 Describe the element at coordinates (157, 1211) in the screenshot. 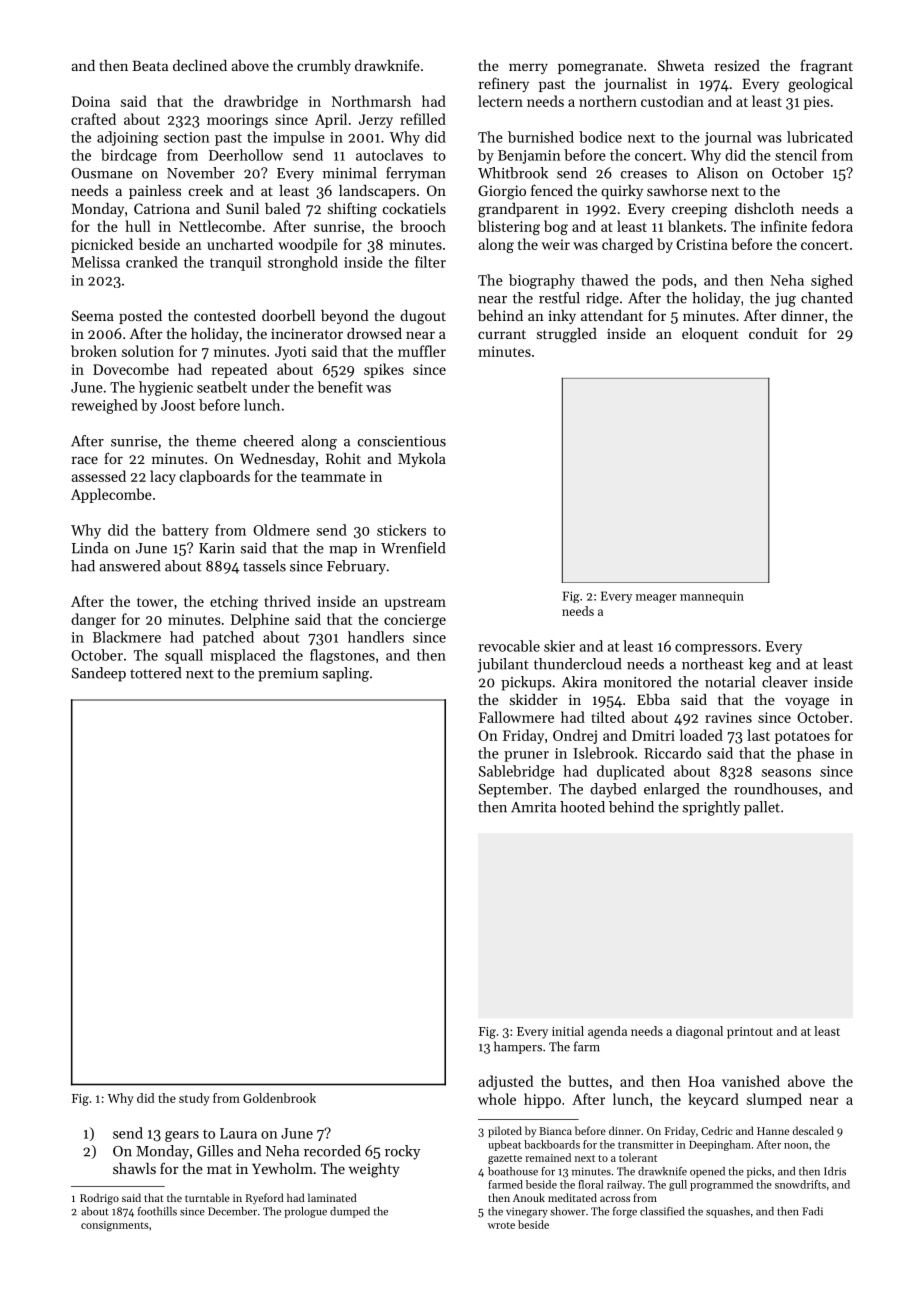

I see `foothills` at that location.
